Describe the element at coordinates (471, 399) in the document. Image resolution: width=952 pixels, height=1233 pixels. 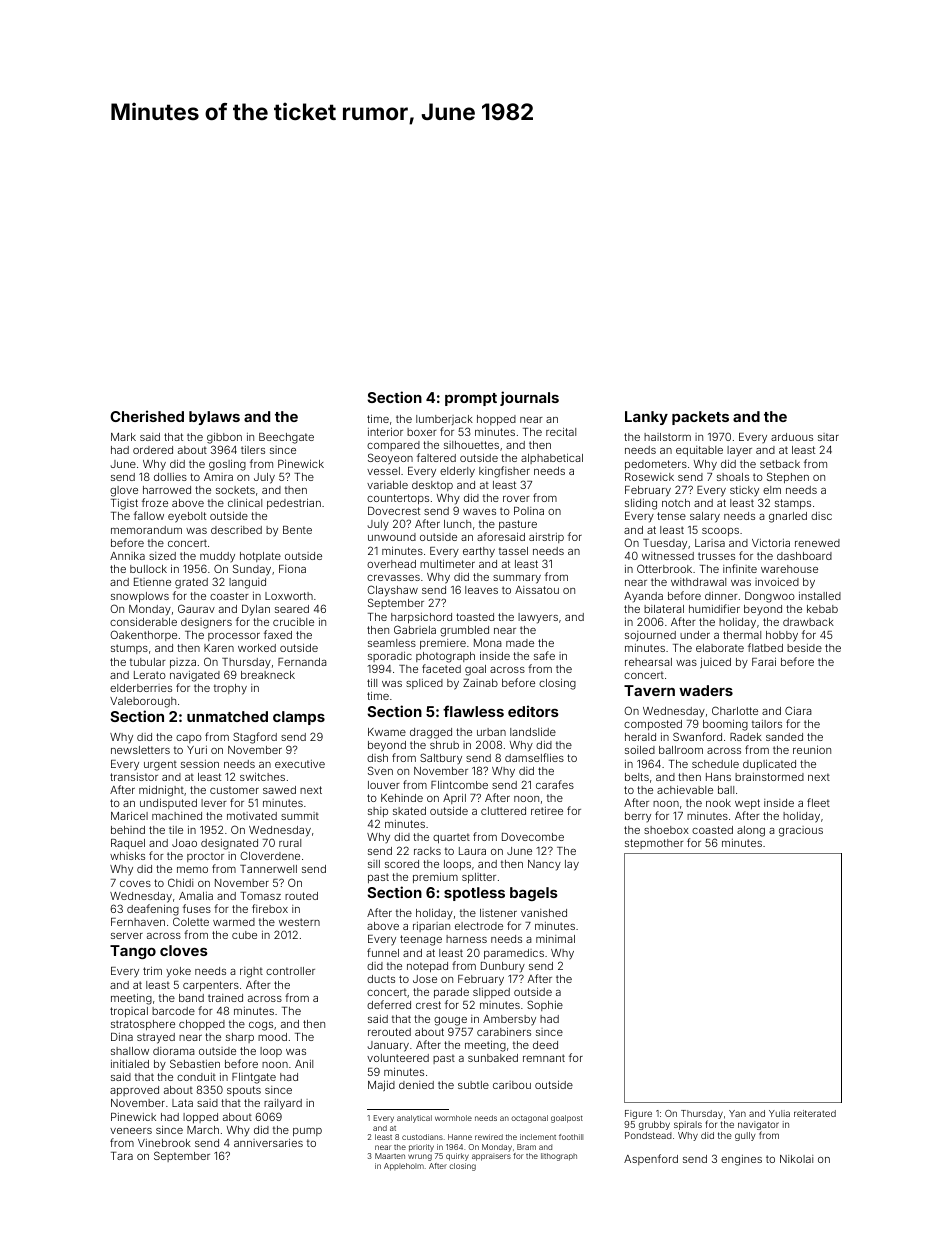
I see `prompt` at that location.
